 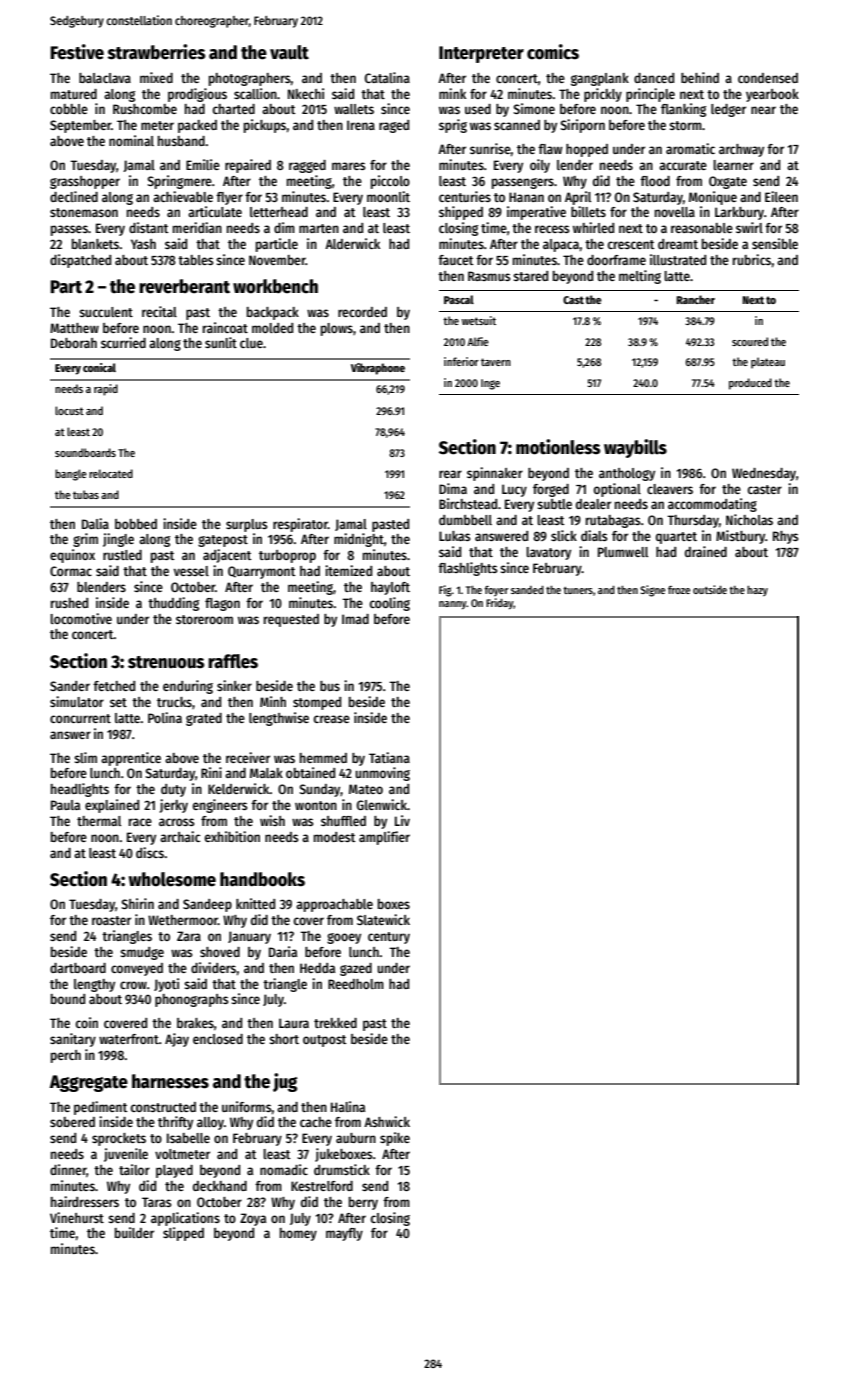 What do you see at coordinates (273, 313) in the screenshot?
I see `backpack` at bounding box center [273, 313].
